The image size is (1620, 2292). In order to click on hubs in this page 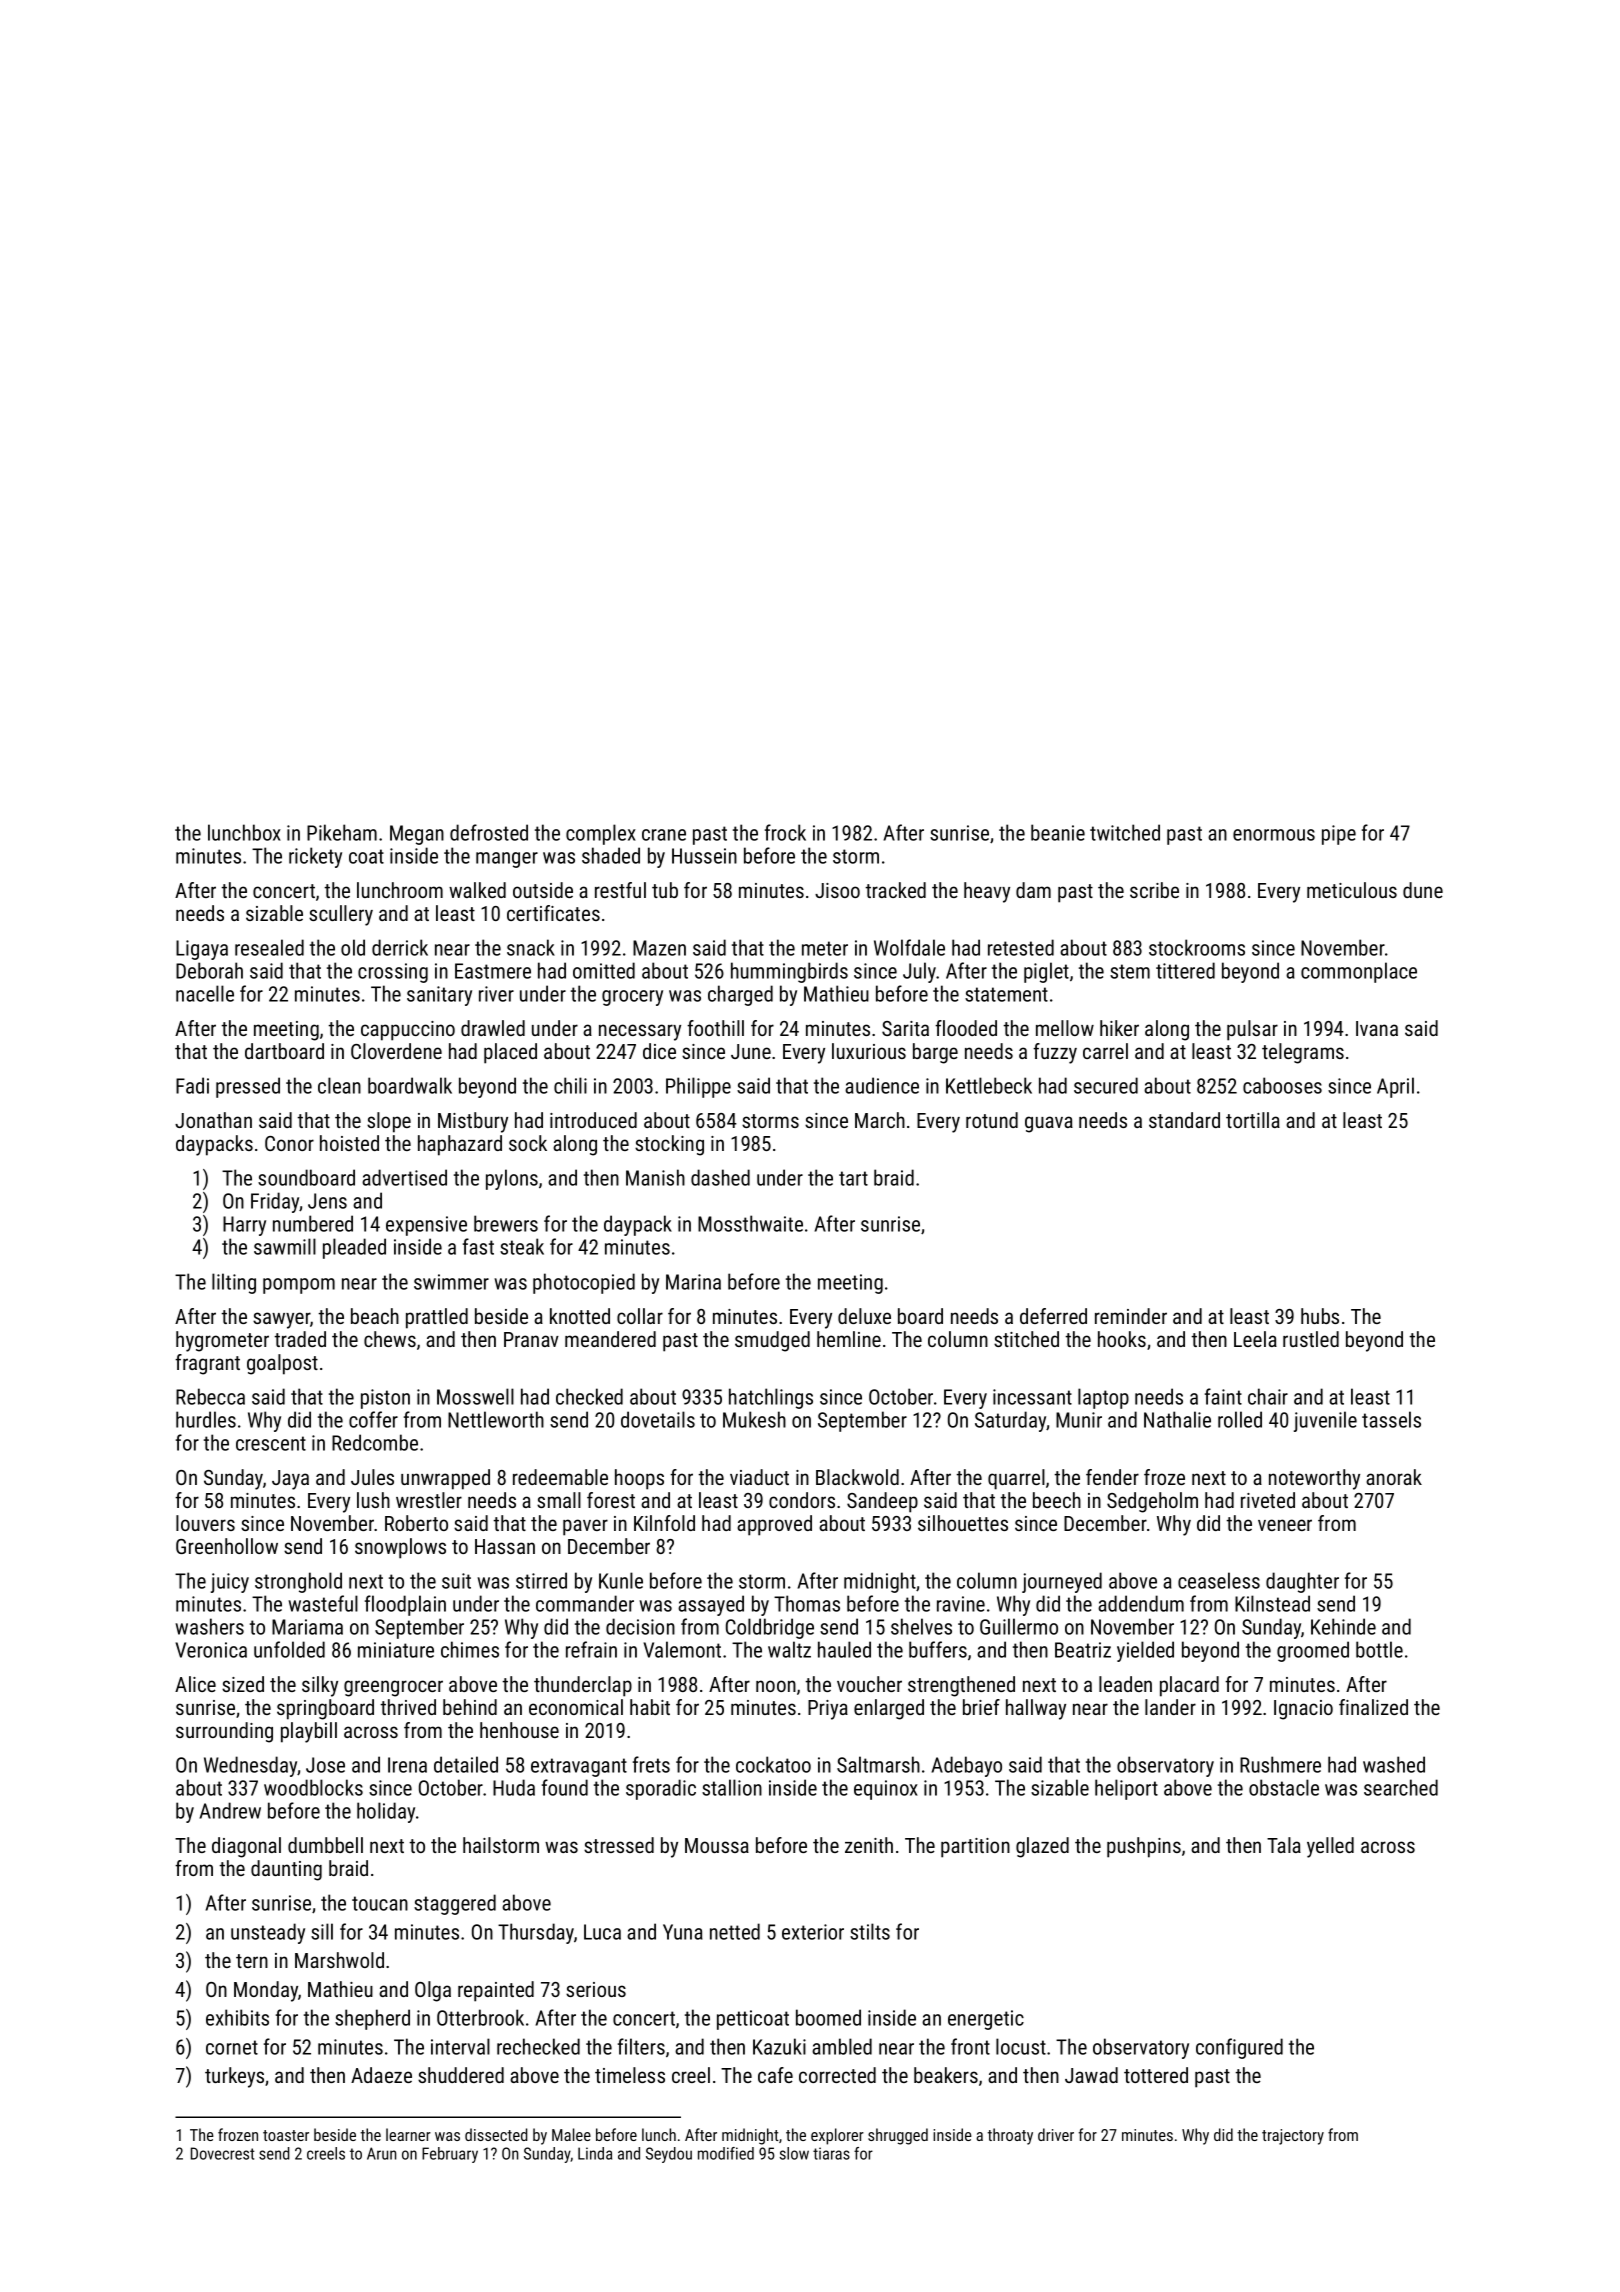, I will do `click(1320, 1316)`.
